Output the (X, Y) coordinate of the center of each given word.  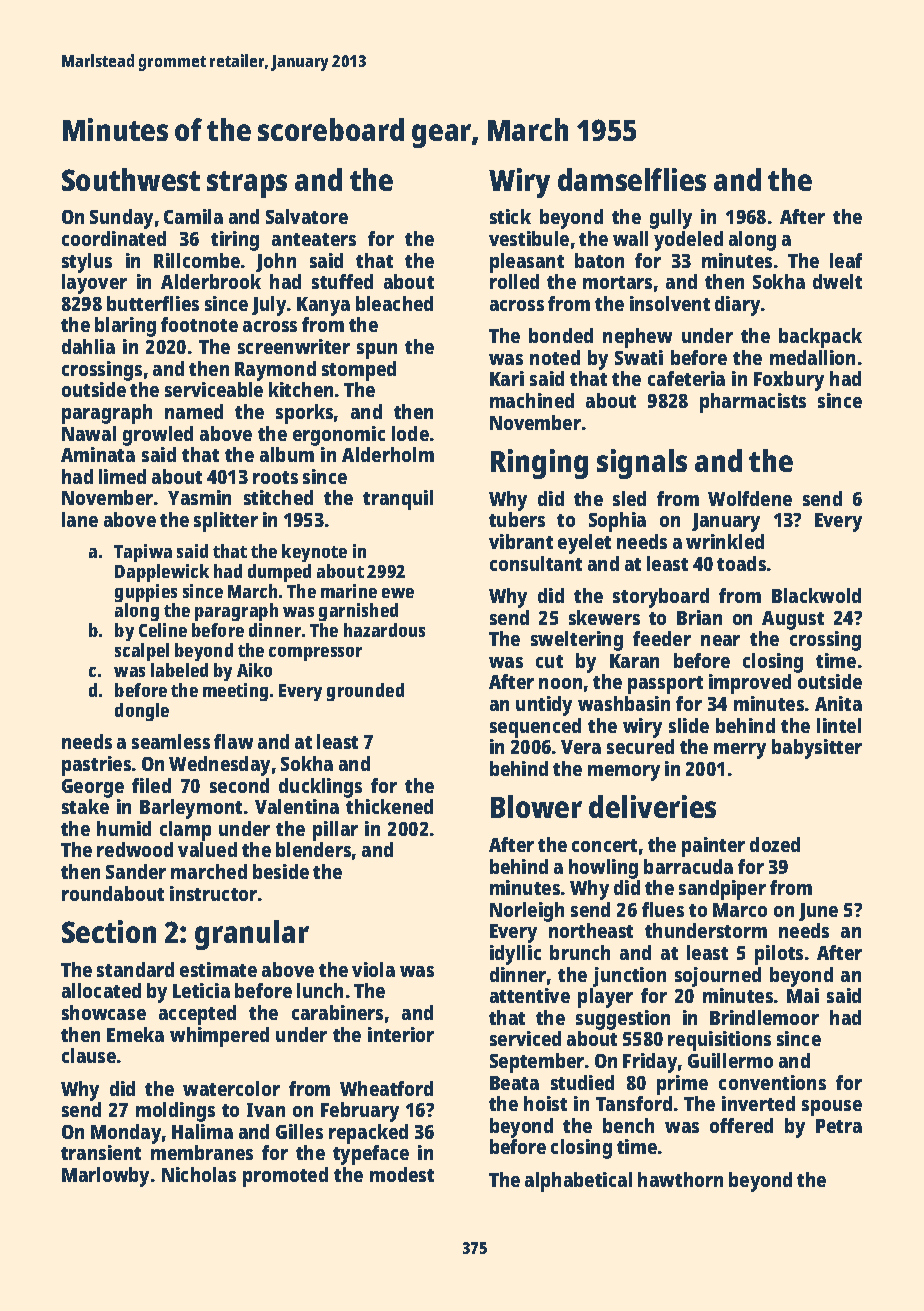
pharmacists (753, 403)
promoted (285, 1177)
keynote (314, 553)
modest (402, 1174)
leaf (846, 260)
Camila (193, 216)
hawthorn (680, 1179)
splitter (226, 522)
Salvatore (307, 216)
